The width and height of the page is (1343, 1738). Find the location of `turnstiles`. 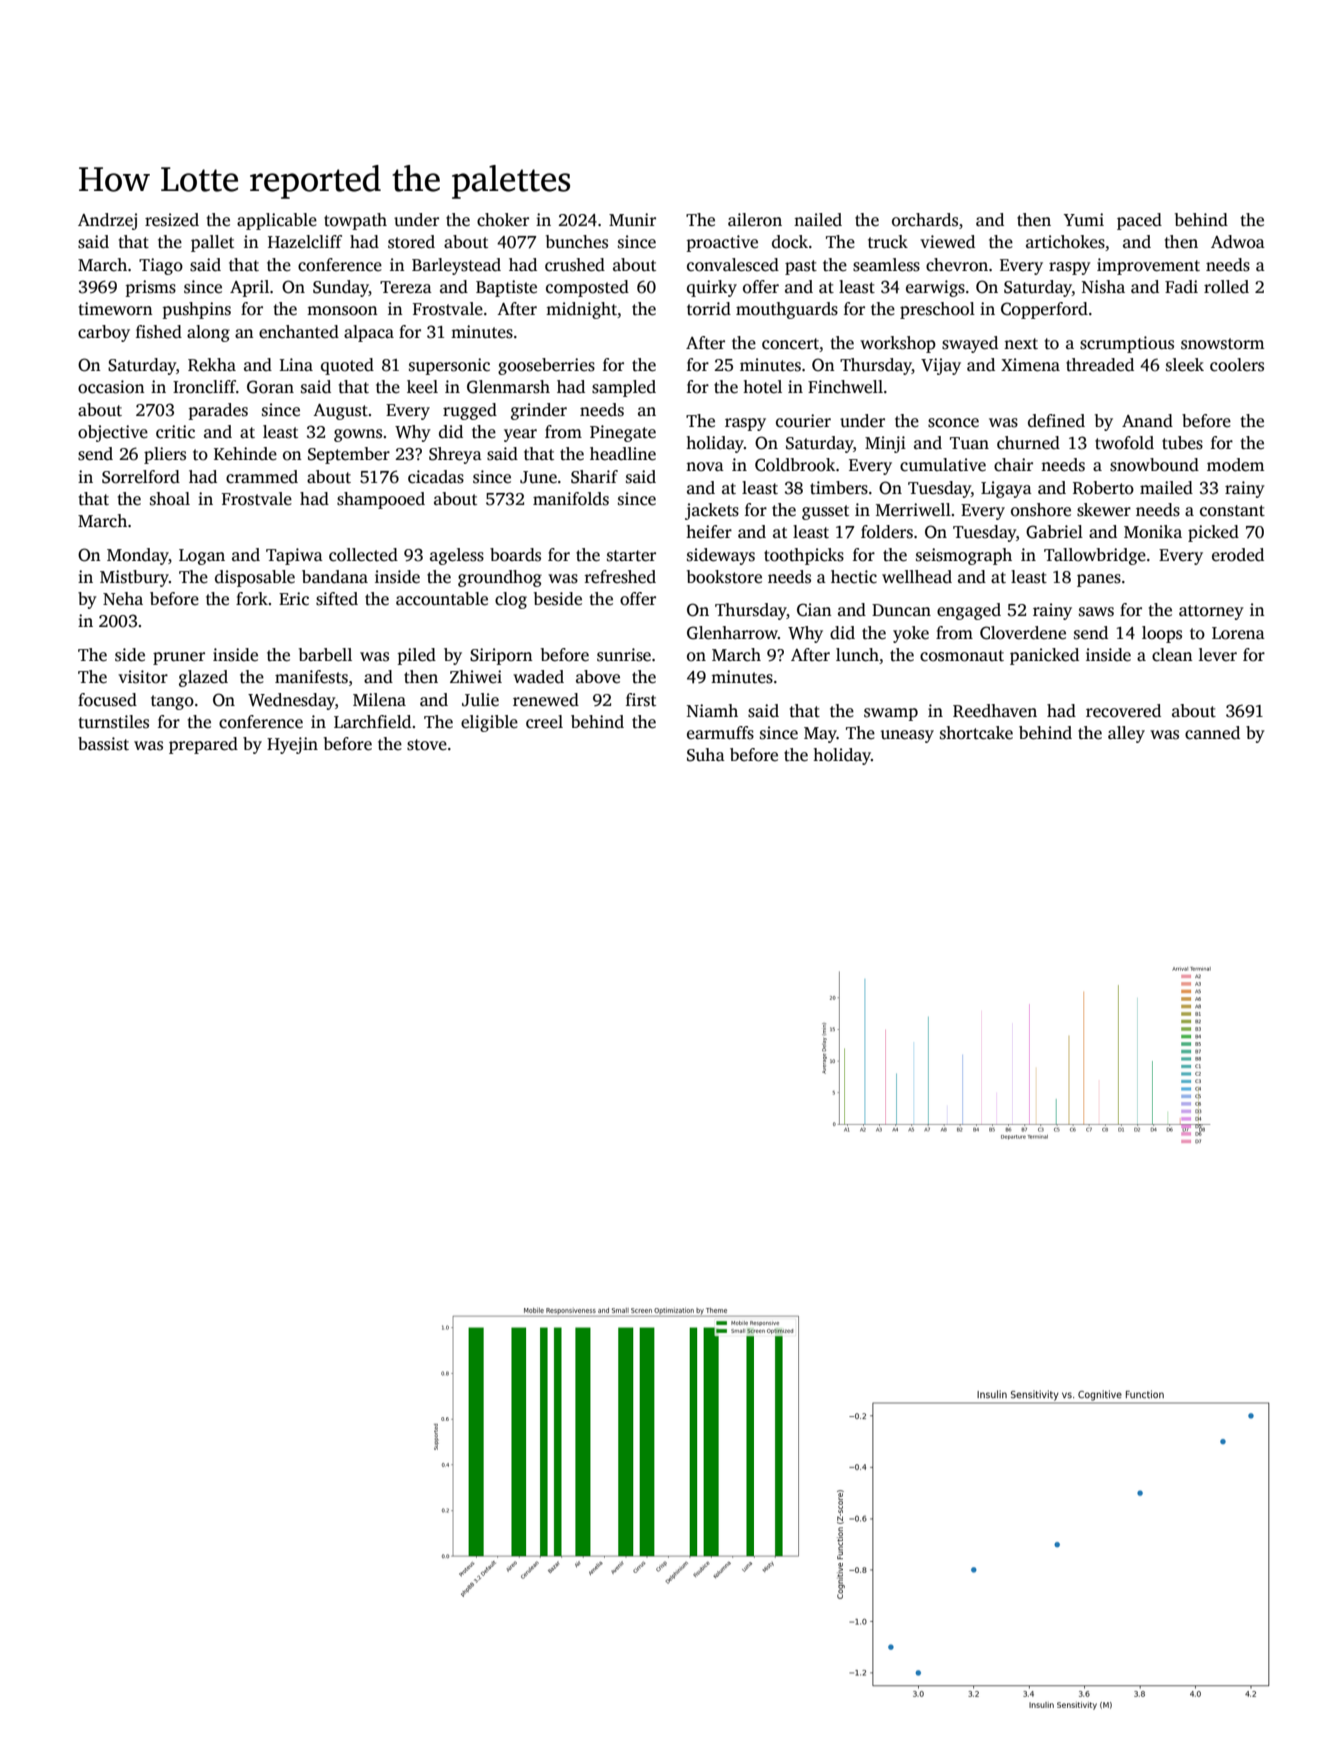

turnstiles is located at coordinates (114, 722).
